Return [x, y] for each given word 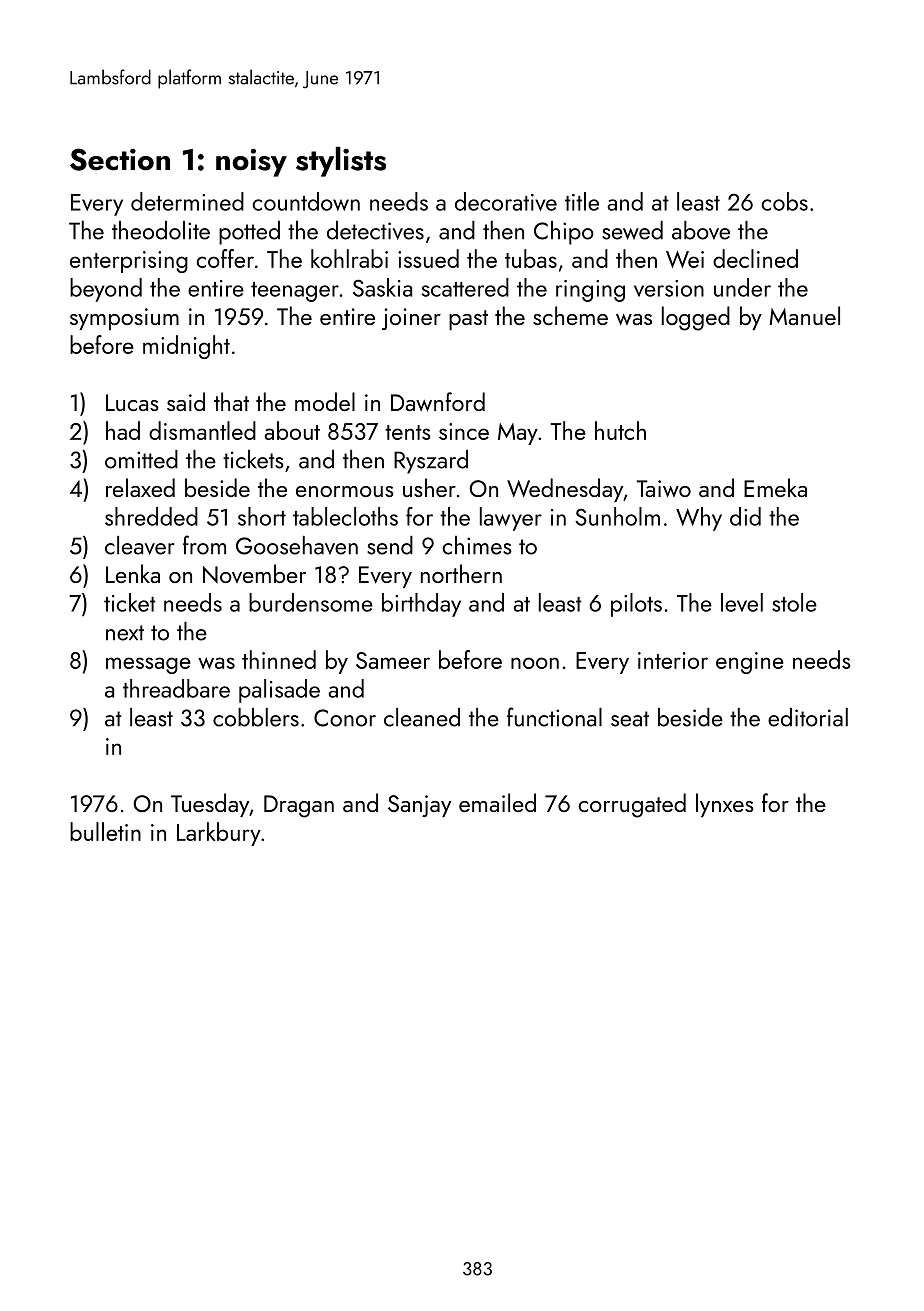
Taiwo [663, 489]
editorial [808, 717]
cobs [785, 201]
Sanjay [419, 806]
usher [429, 487]
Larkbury [219, 834]
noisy [251, 162]
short [262, 516]
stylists [341, 161]
